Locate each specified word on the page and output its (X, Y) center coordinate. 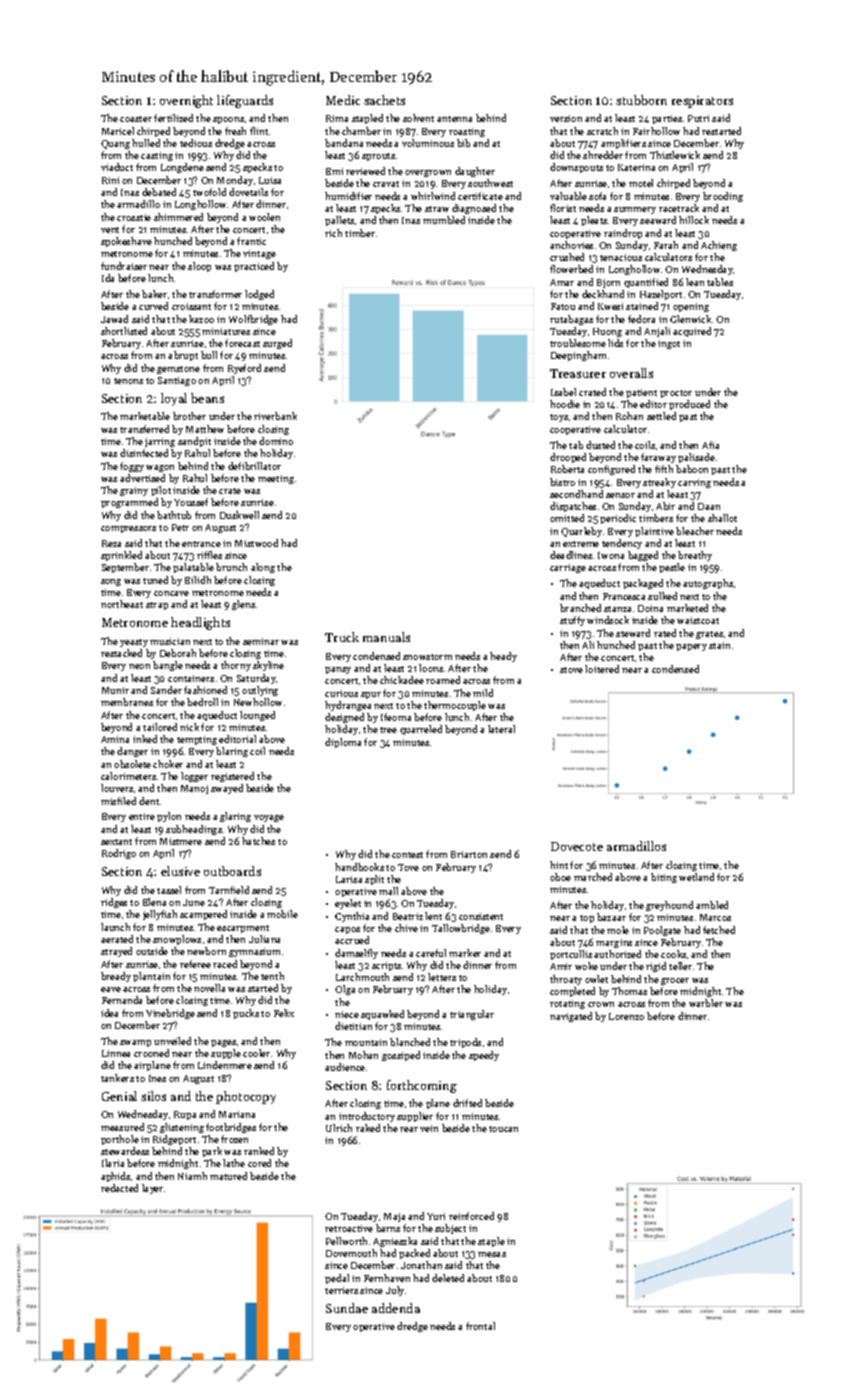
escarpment (243, 929)
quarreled (421, 730)
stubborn (641, 100)
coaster (136, 119)
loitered (602, 669)
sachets (384, 100)
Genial (119, 1096)
